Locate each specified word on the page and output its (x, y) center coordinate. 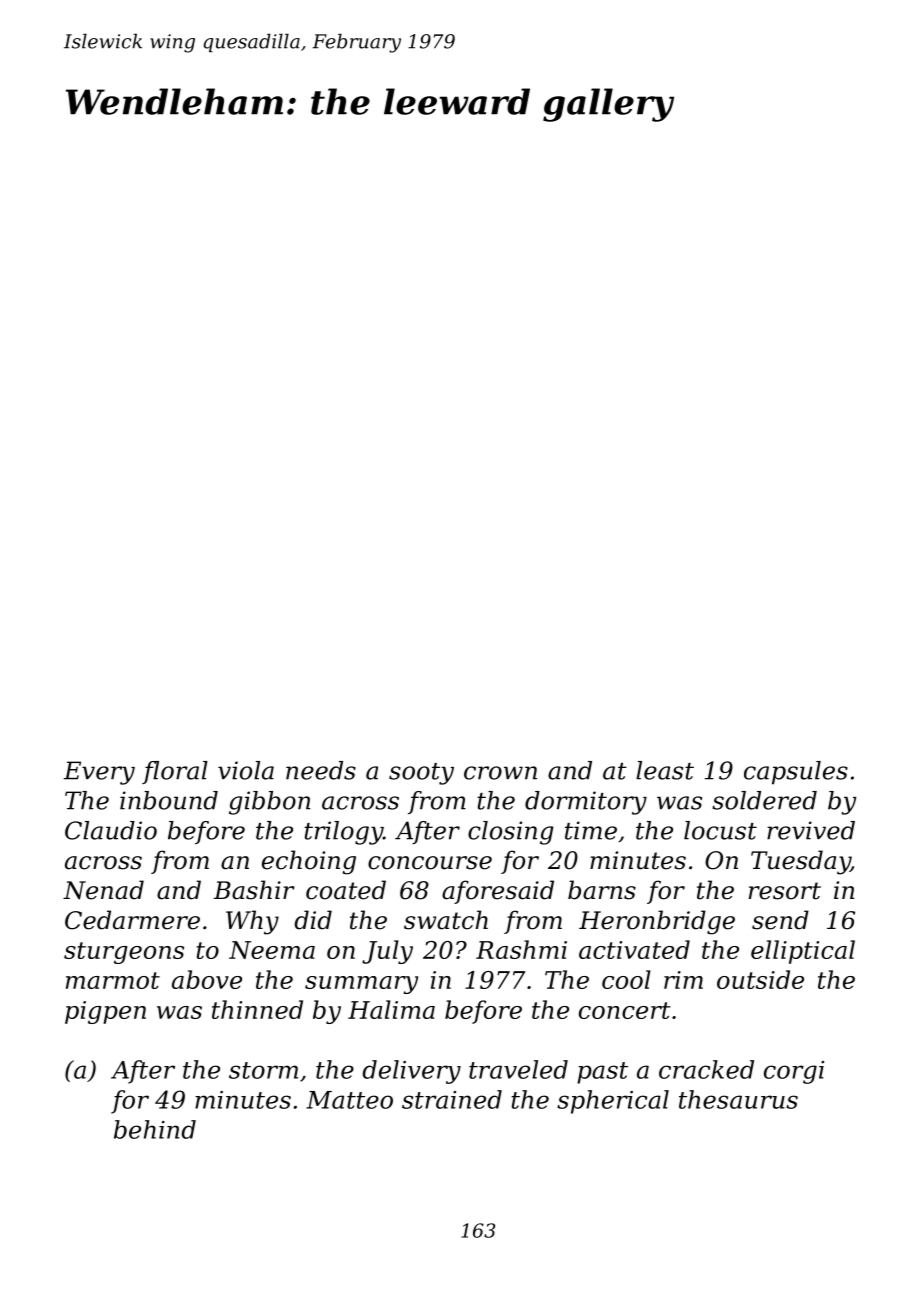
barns (602, 890)
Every (99, 773)
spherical (613, 1102)
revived (811, 830)
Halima (391, 1009)
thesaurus (738, 1099)
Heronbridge (657, 922)
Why (252, 922)
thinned (257, 1009)
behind (155, 1129)
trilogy (343, 833)
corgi (794, 1072)
